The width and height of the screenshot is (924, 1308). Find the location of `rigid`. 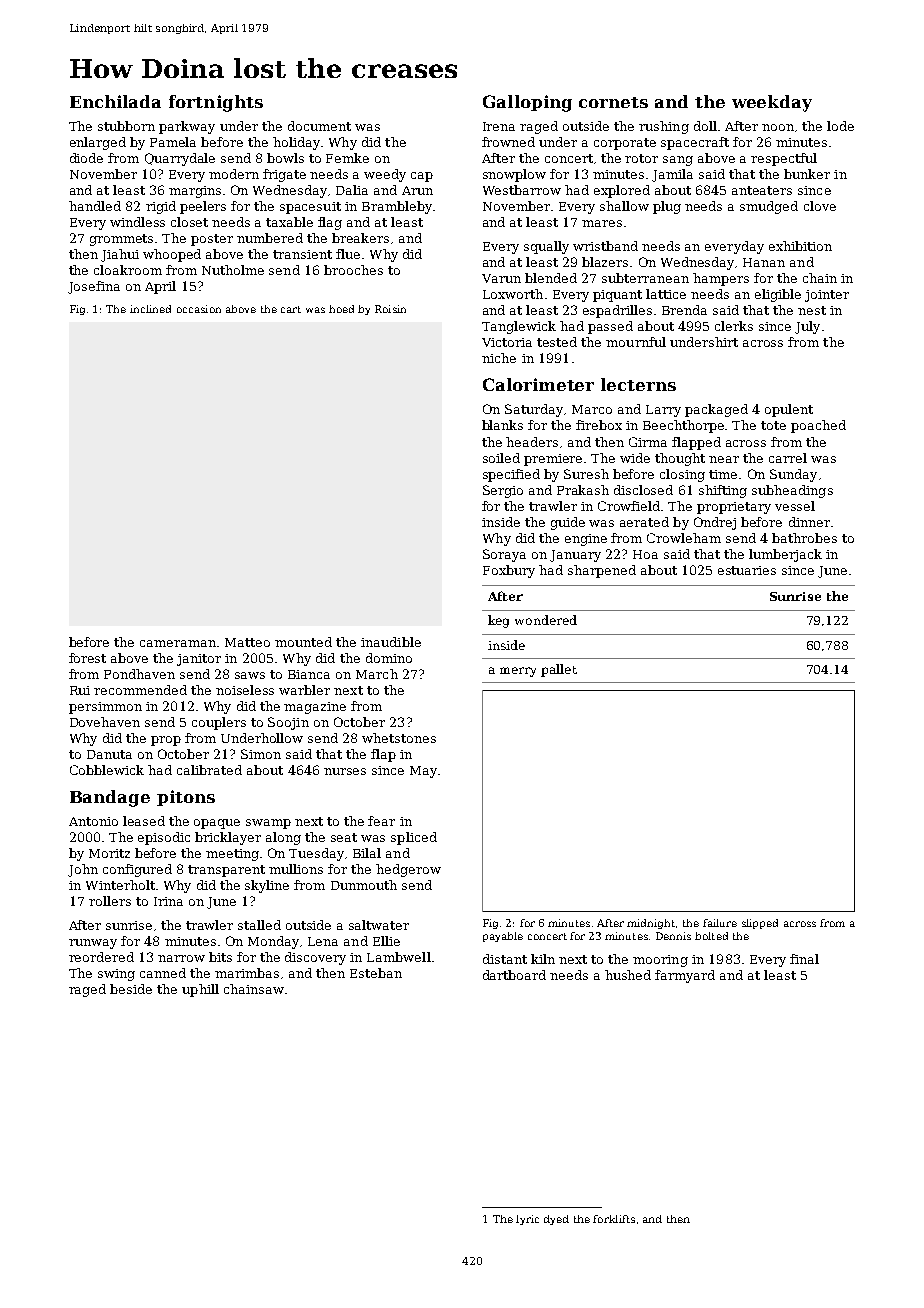

rigid is located at coordinates (161, 207).
